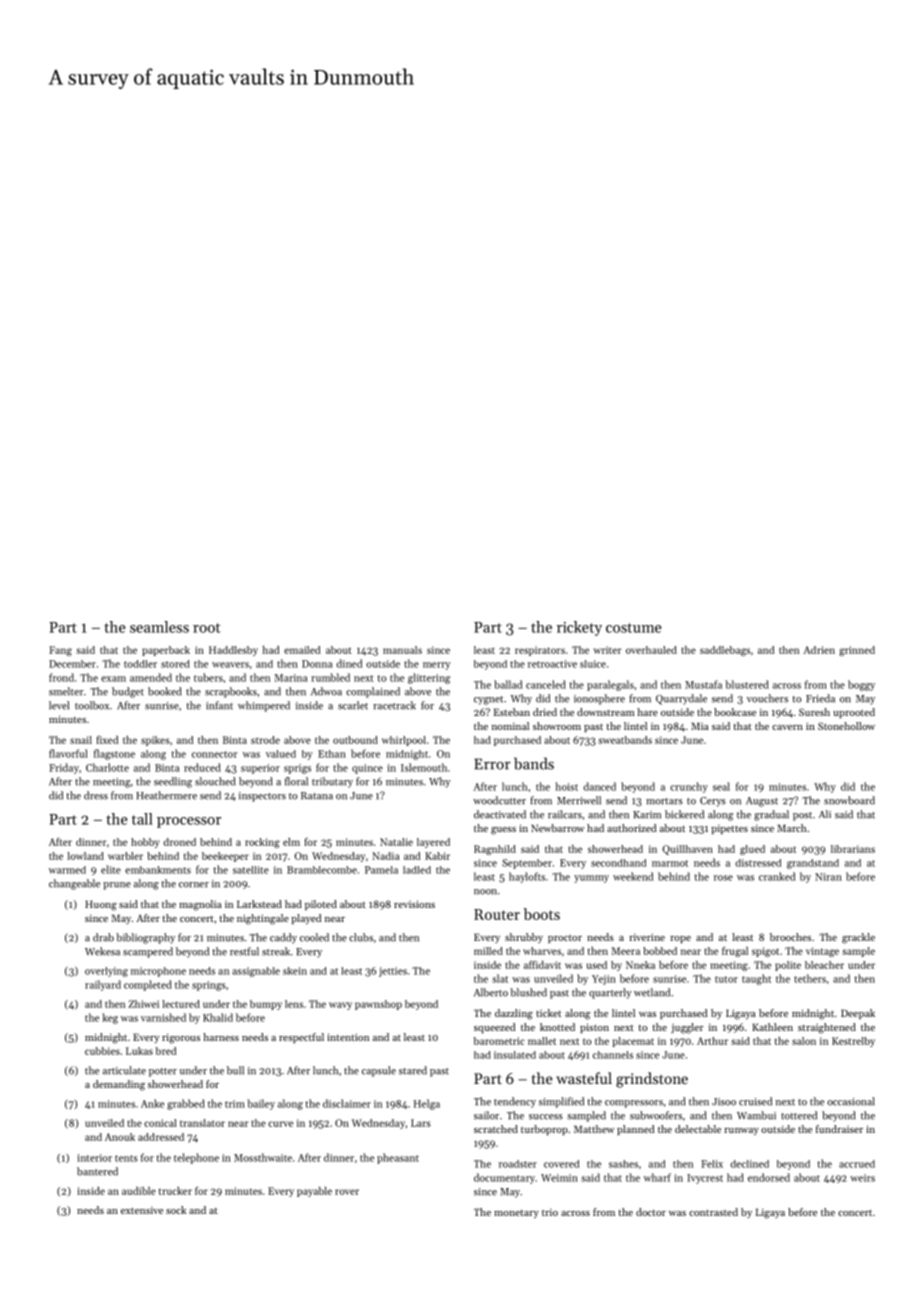 This page has width=924, height=1308. What do you see at coordinates (698, 1129) in the page?
I see `delectable` at bounding box center [698, 1129].
